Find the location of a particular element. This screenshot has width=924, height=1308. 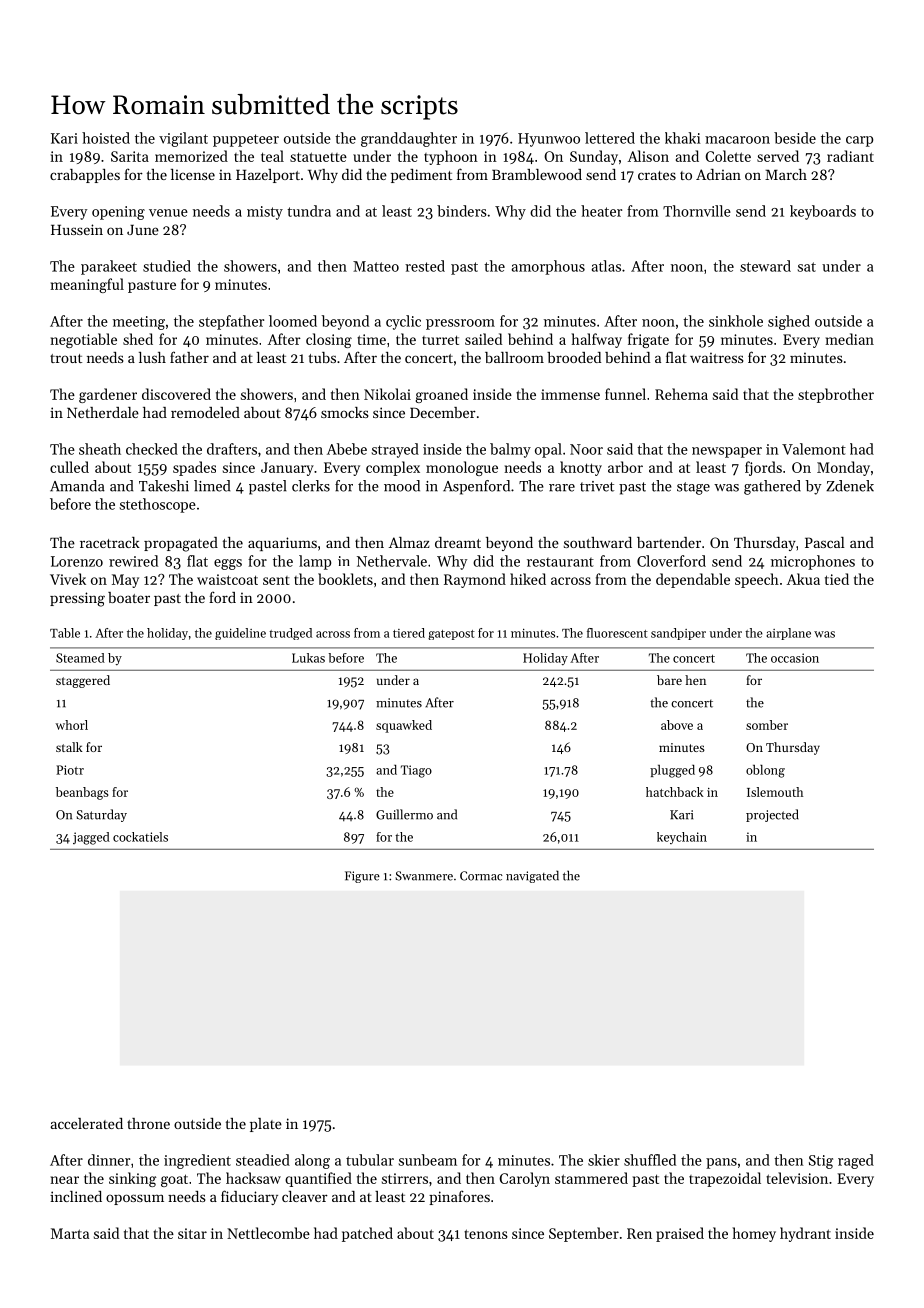

Cormac is located at coordinates (481, 876).
